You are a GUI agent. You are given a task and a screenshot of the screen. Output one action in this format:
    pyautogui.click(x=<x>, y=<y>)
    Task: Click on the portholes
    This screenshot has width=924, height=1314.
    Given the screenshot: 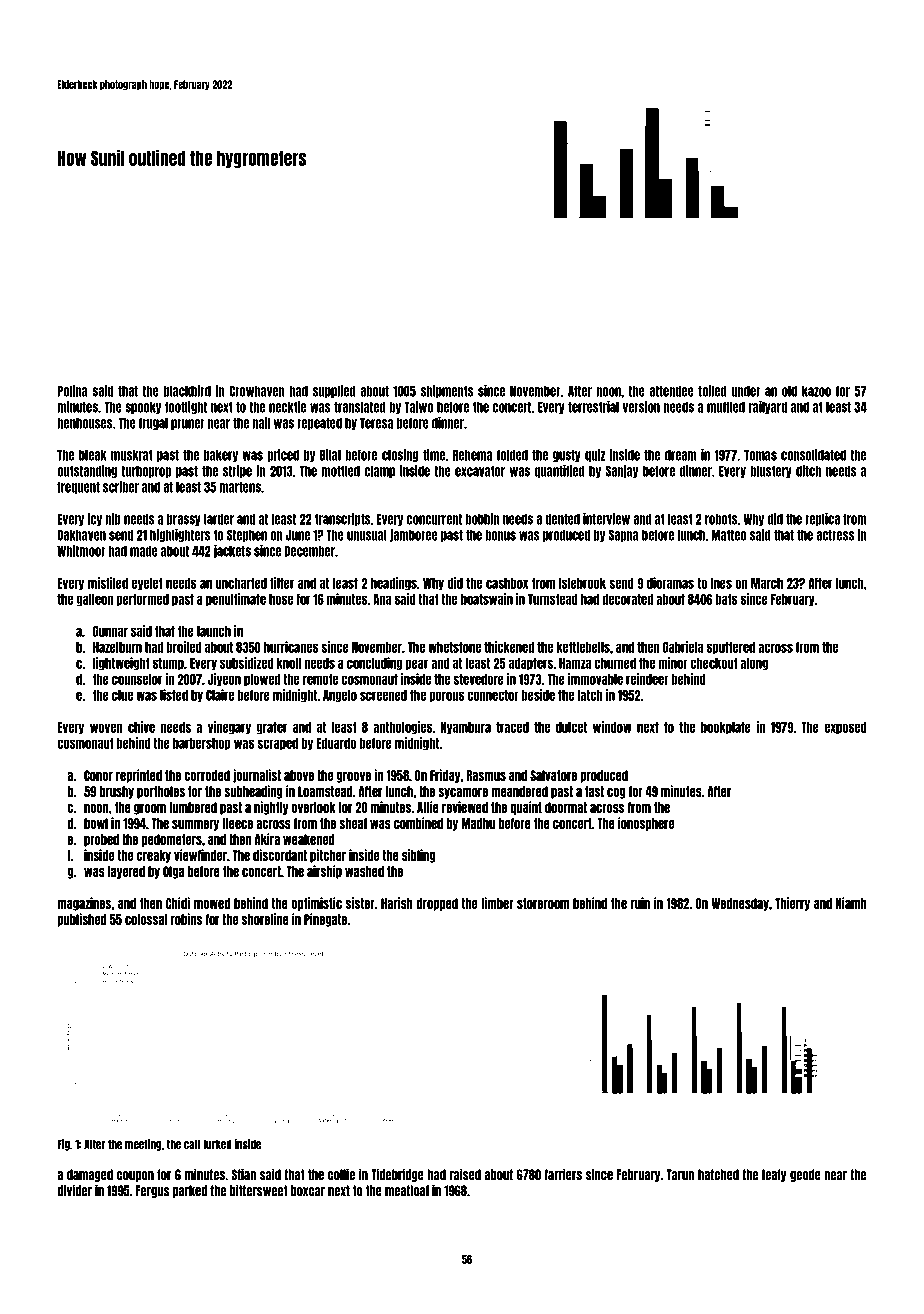 What is the action you would take?
    pyautogui.click(x=161, y=792)
